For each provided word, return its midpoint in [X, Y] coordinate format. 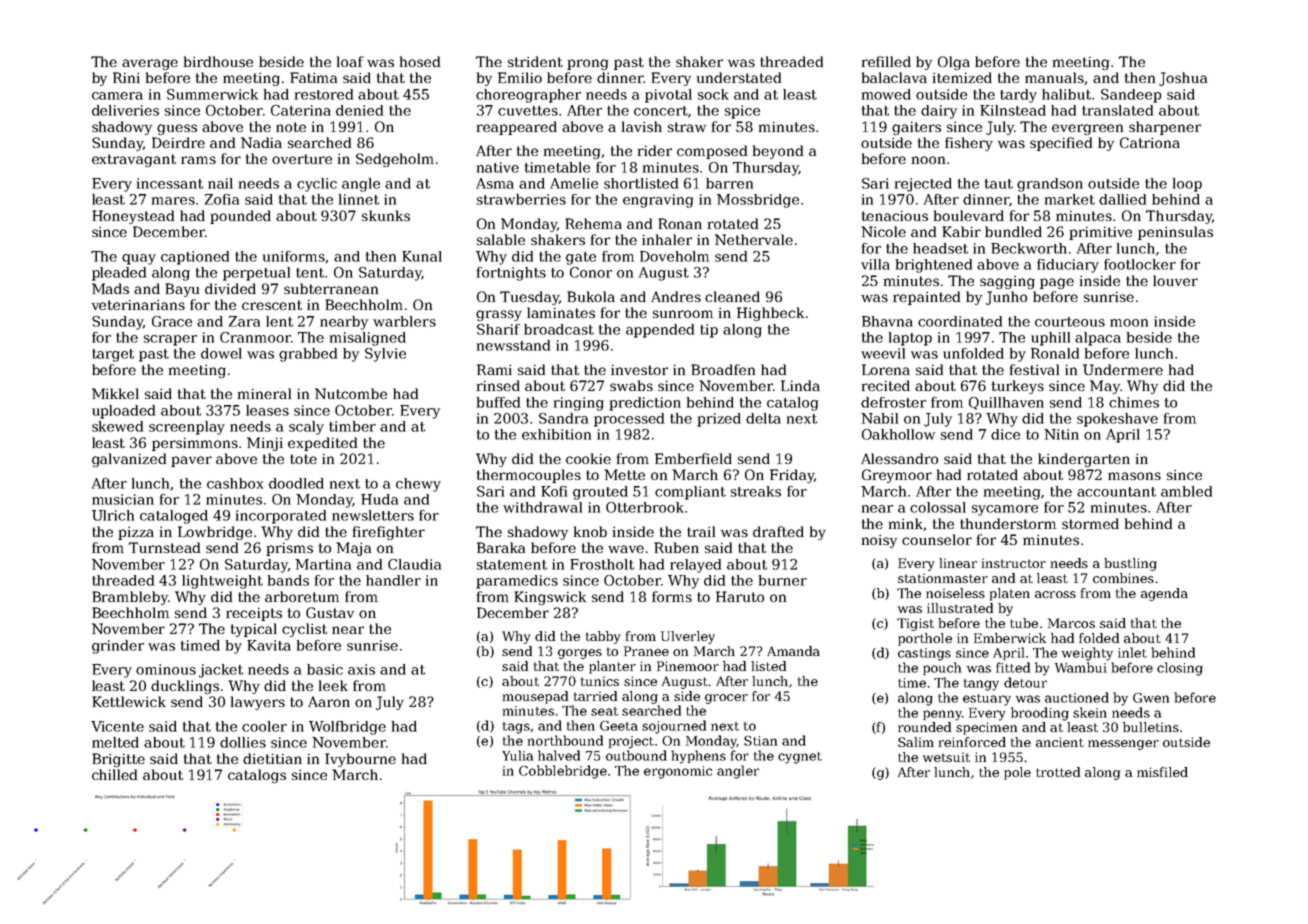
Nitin [1061, 434]
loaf [350, 61]
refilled [886, 61]
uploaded [123, 412]
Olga [954, 63]
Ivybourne [360, 760]
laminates [561, 312]
